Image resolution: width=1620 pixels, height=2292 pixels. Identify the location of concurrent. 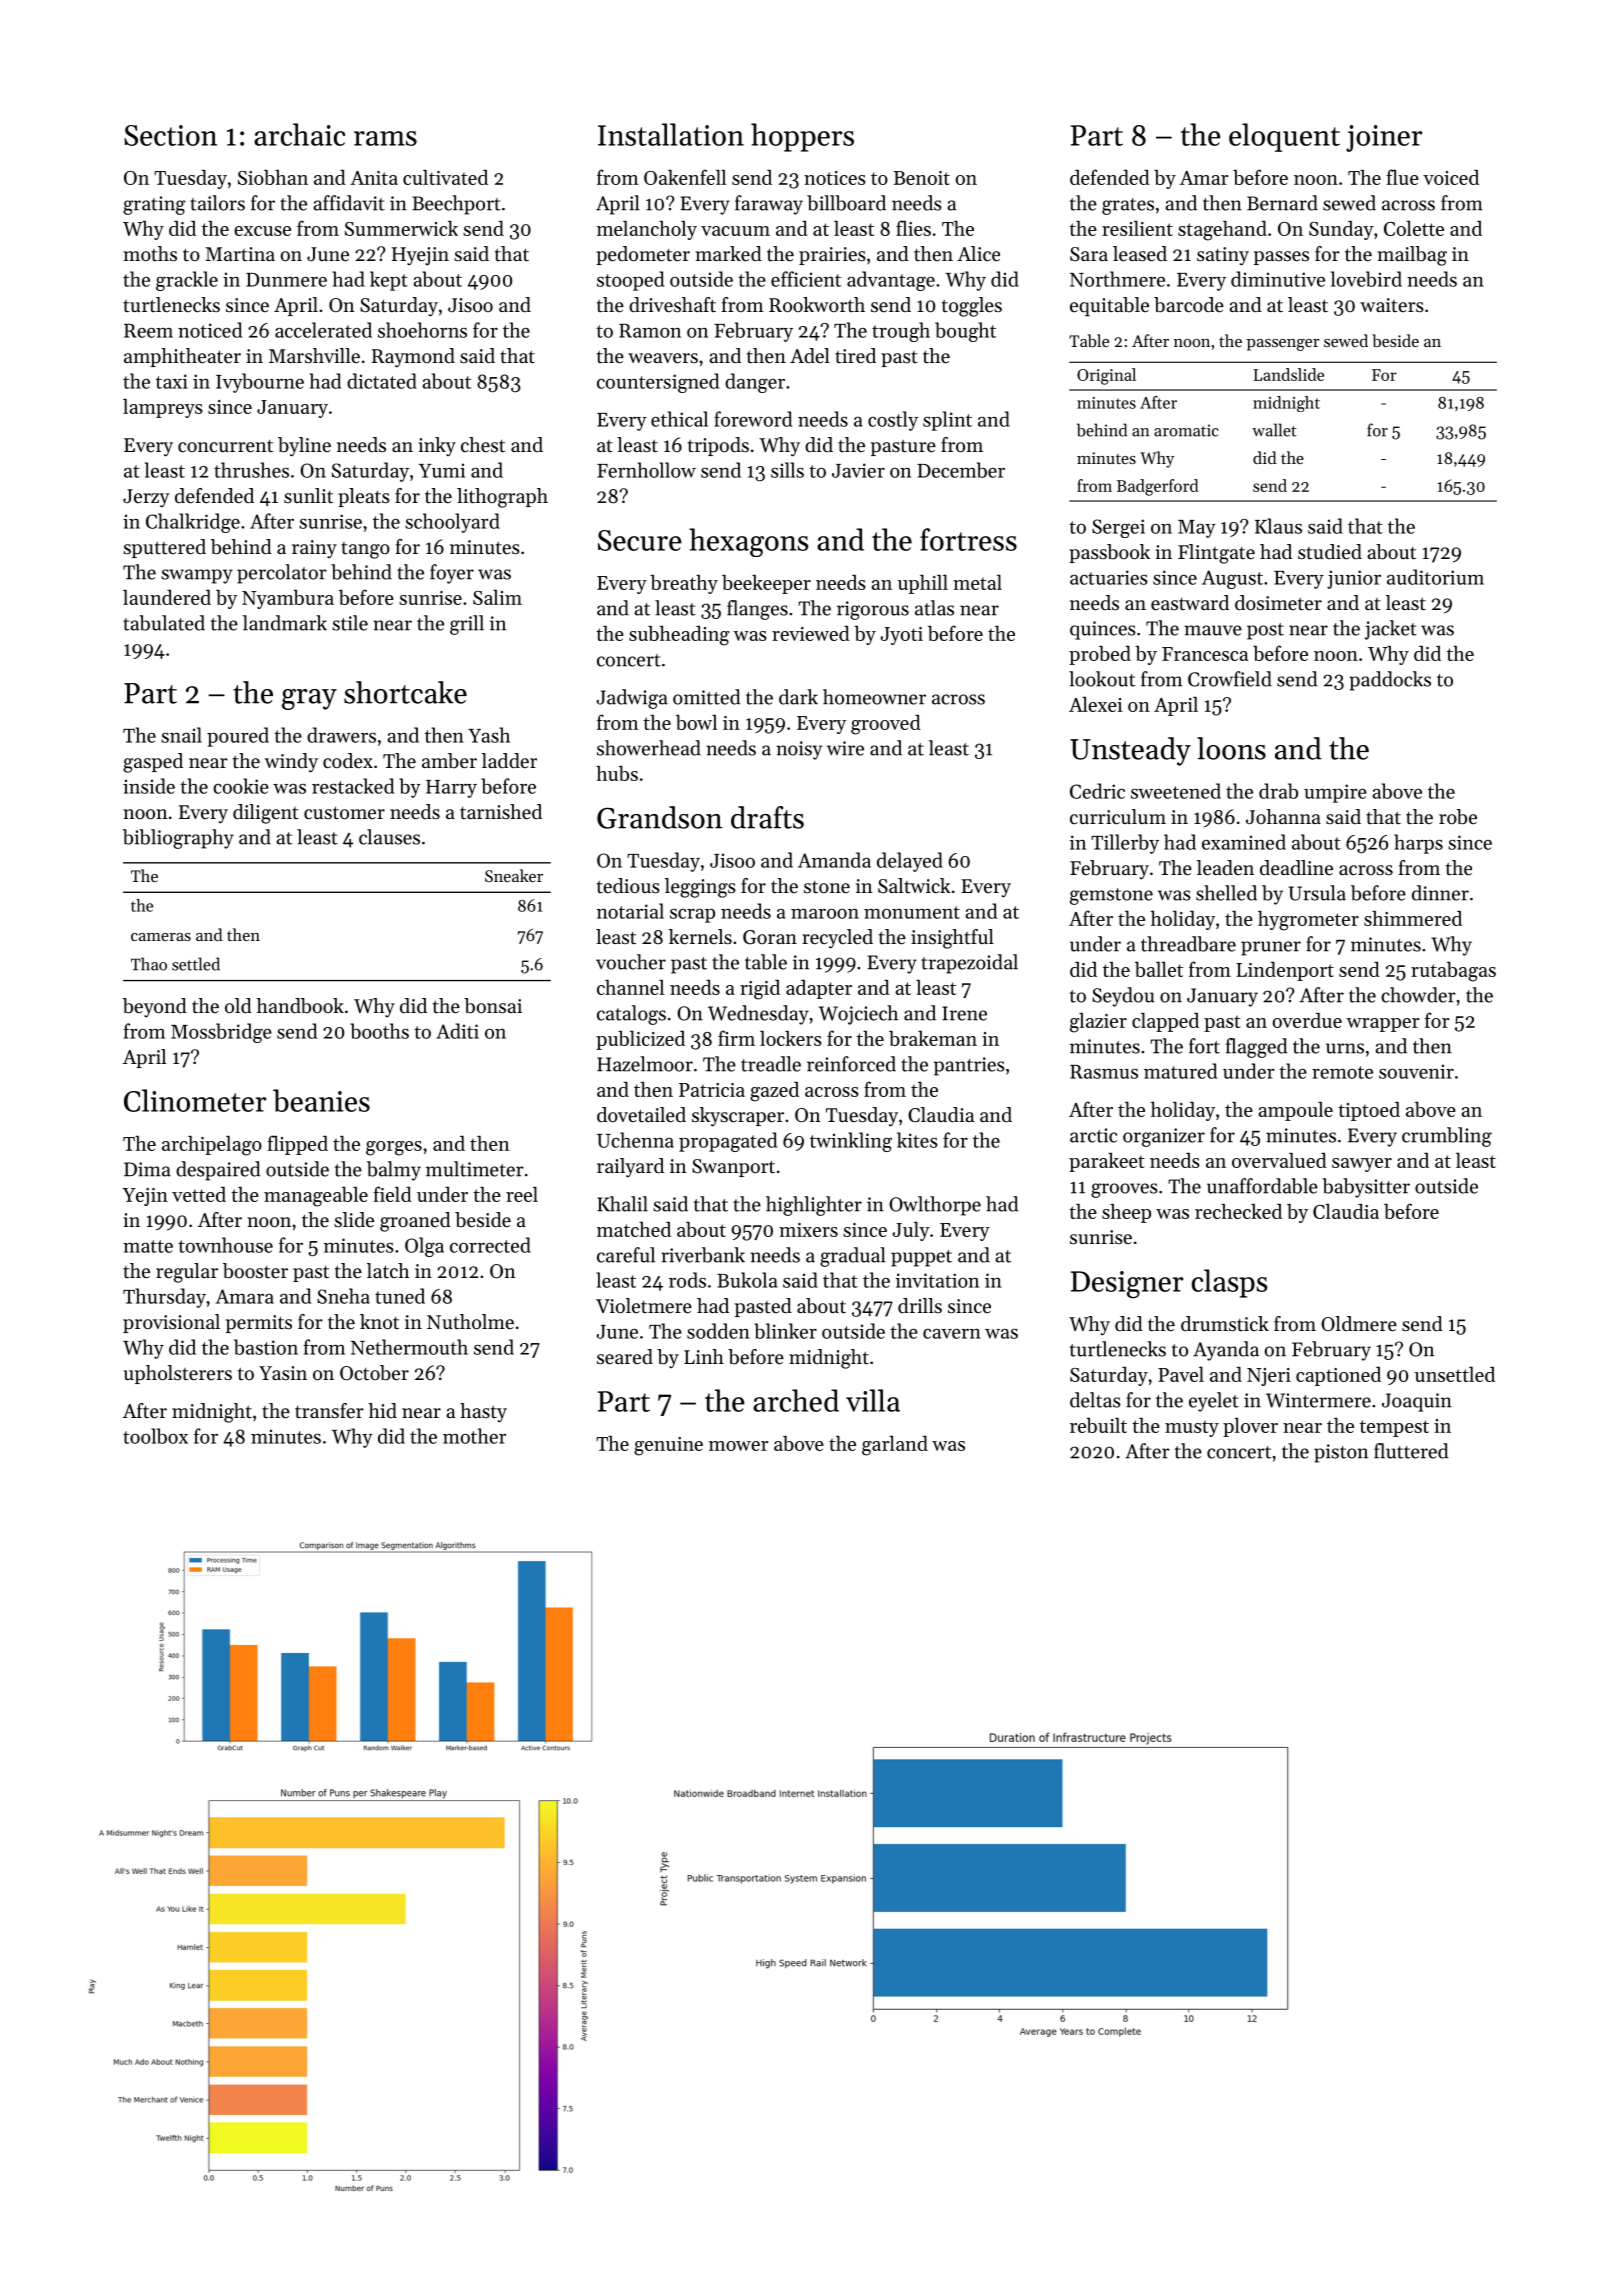
(225, 446).
